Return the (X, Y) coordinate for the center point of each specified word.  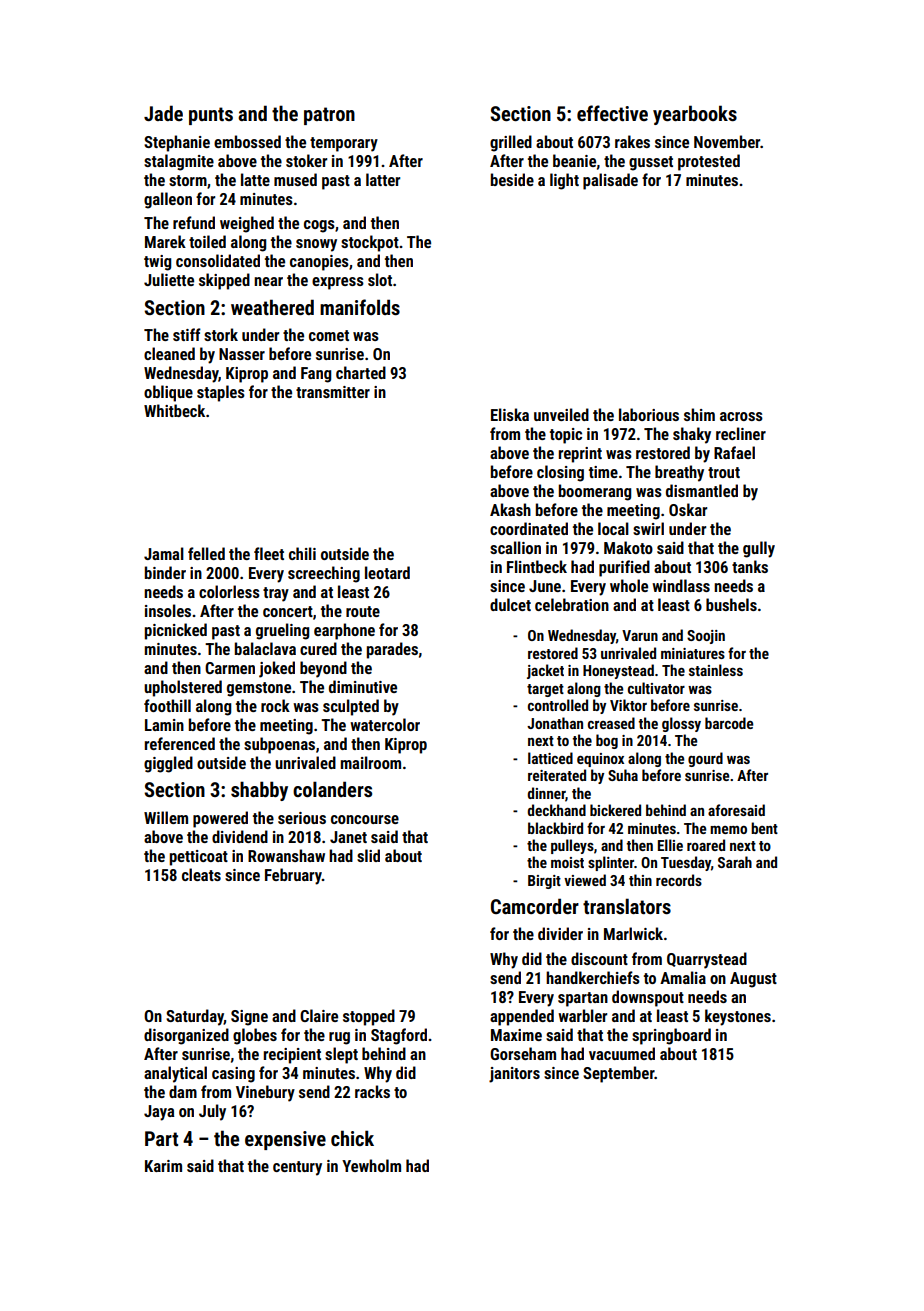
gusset (651, 163)
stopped (369, 1017)
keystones (738, 1017)
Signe (249, 1018)
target (545, 690)
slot (380, 279)
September (619, 1074)
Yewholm (371, 1165)
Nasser (242, 354)
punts (211, 116)
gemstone (259, 689)
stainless (716, 670)
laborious (649, 414)
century (297, 1168)
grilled (511, 143)
